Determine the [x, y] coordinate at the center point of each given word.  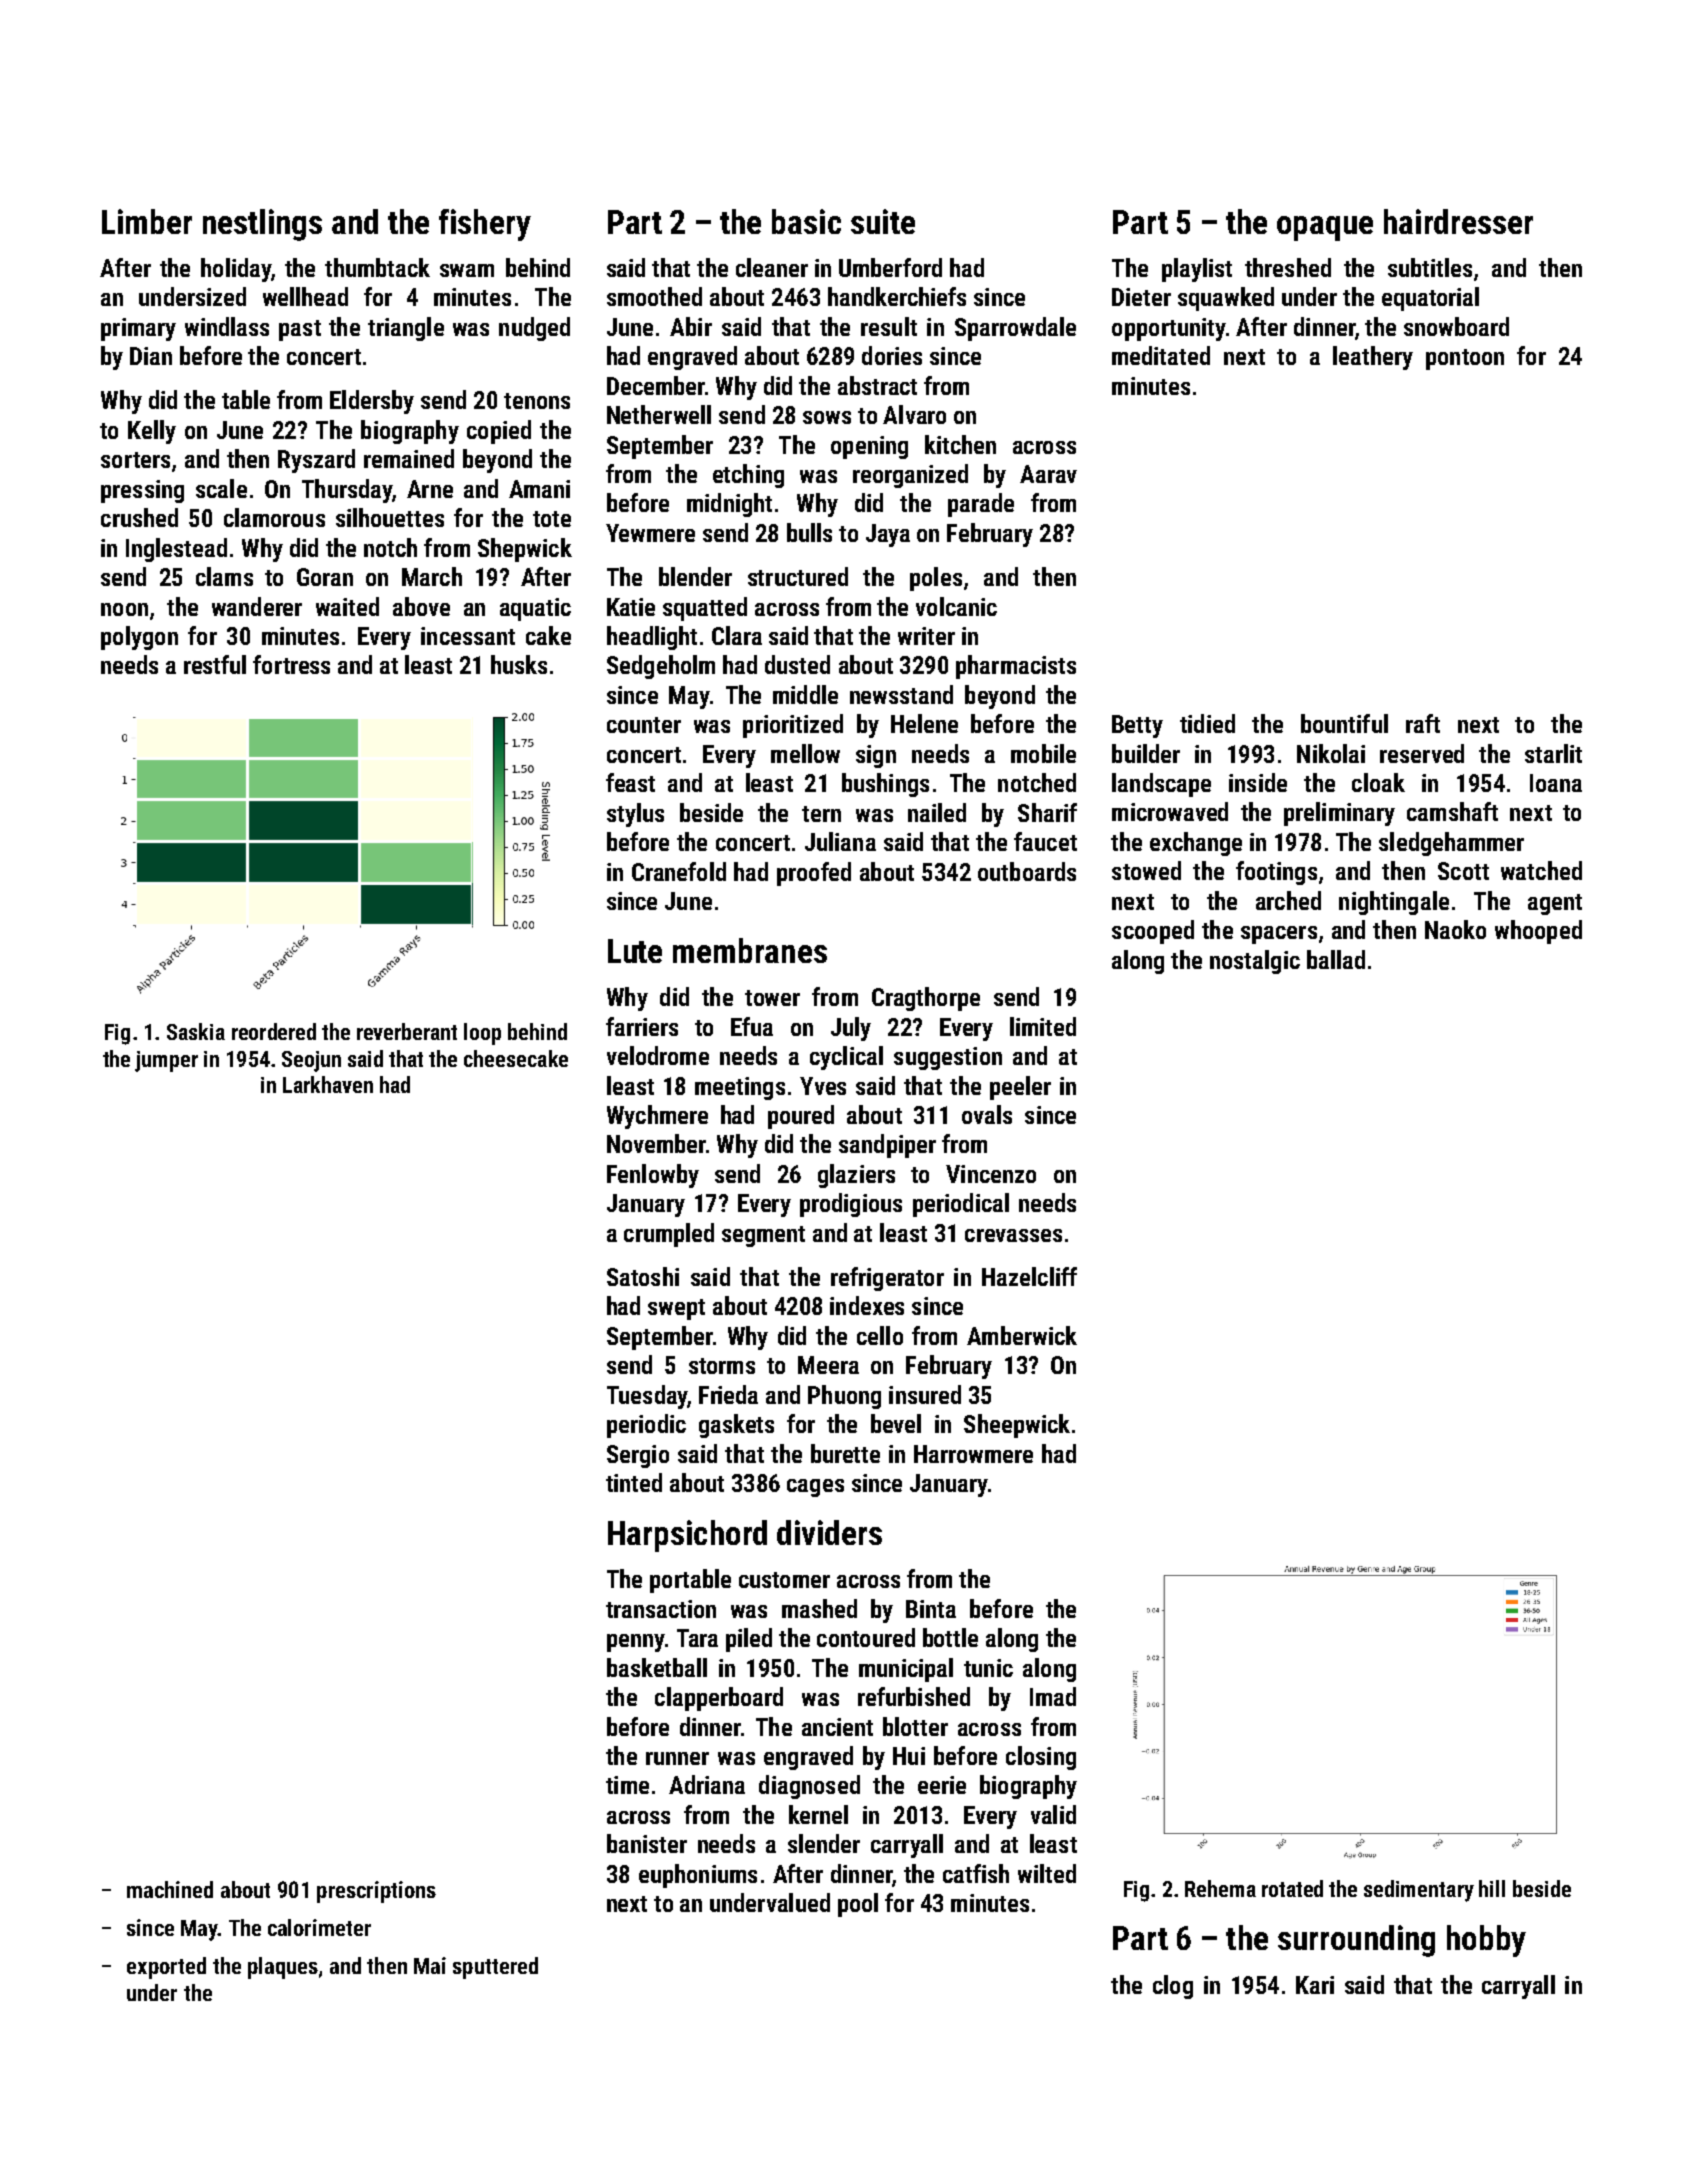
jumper [166, 1061]
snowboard [1456, 326]
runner [677, 1758]
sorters [135, 460]
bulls [809, 532]
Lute [635, 951]
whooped [1538, 932]
